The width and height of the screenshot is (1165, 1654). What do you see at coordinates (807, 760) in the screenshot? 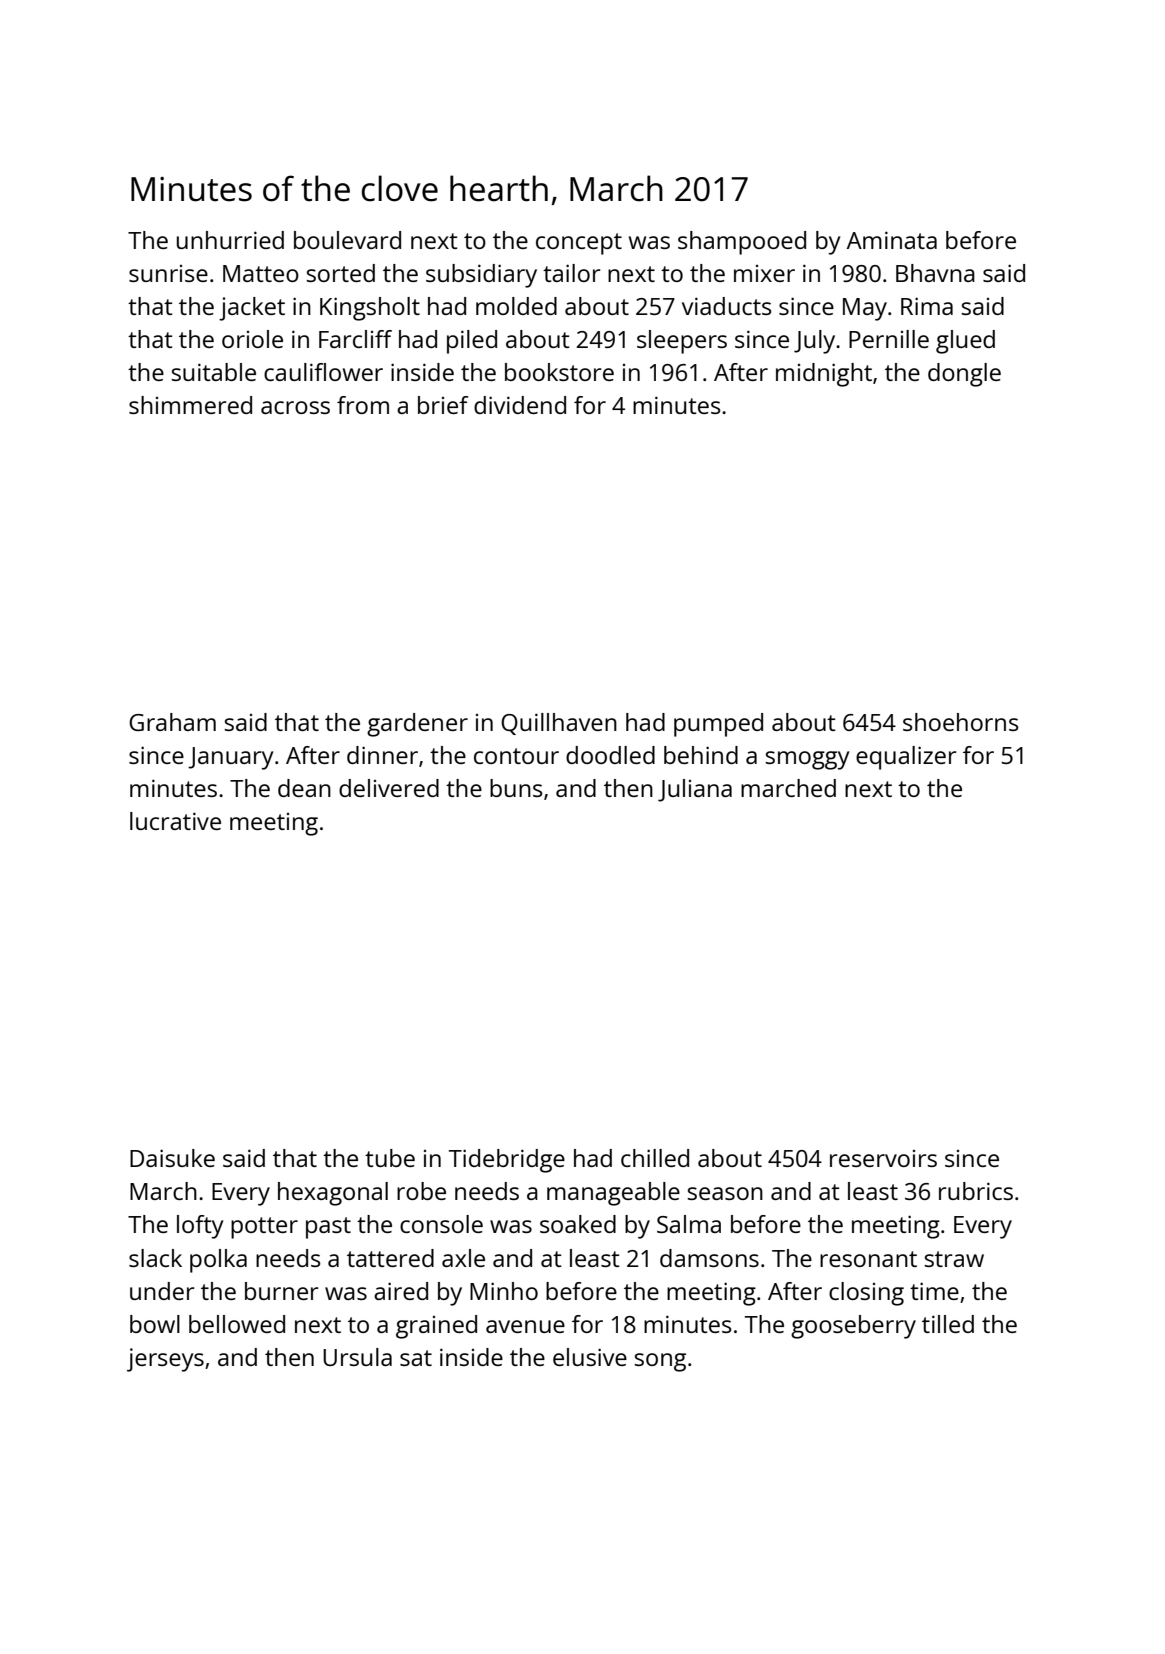
I see `smoggy` at bounding box center [807, 760].
